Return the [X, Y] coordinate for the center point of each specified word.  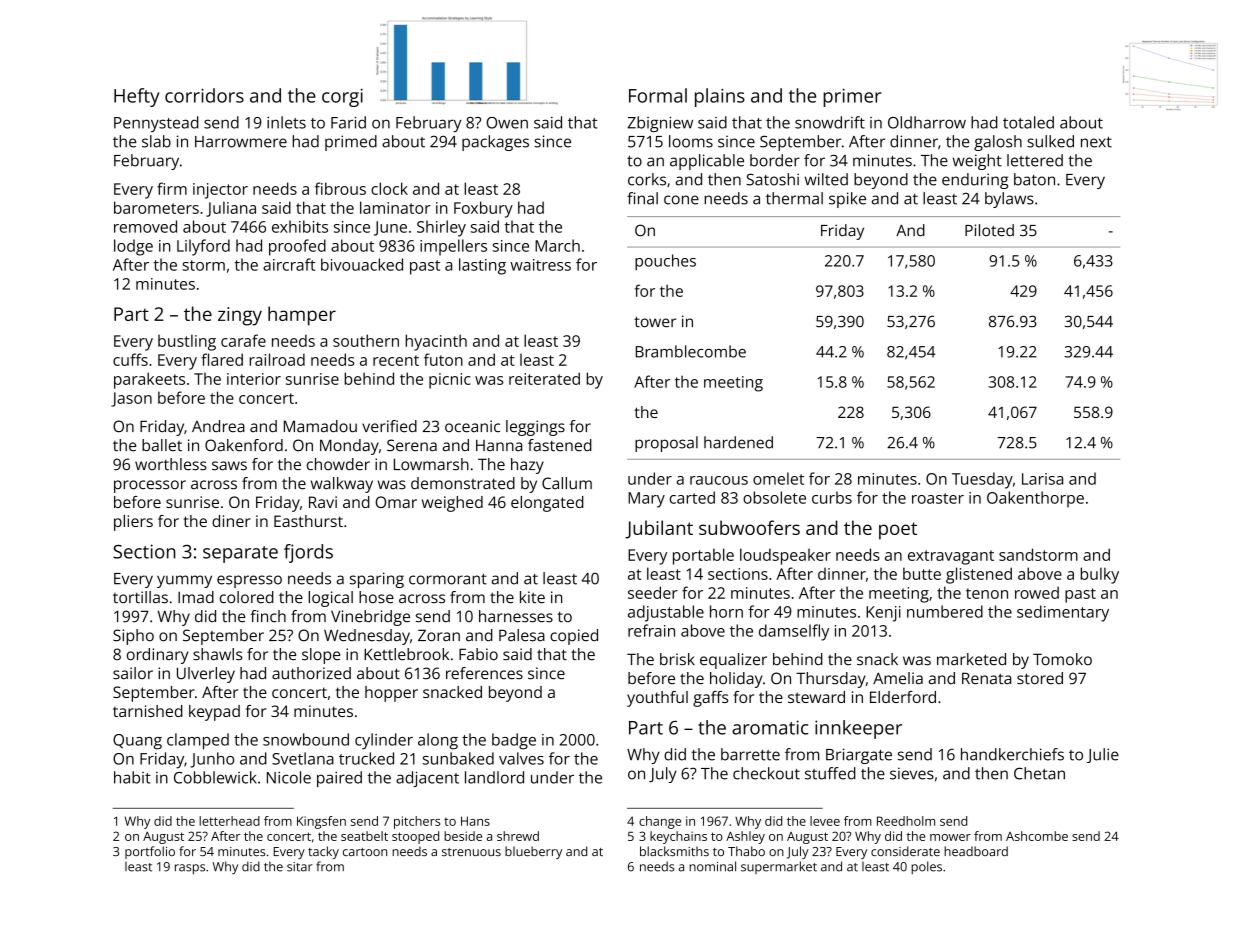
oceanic [472, 426]
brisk [677, 659]
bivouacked [362, 264]
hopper [391, 694]
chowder [338, 464]
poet [898, 531]
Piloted [989, 230]
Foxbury [483, 209]
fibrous [340, 188]
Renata [986, 678]
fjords [308, 553]
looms [691, 141]
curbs [832, 497]
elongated [547, 504]
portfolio [150, 852]
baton [1034, 179]
